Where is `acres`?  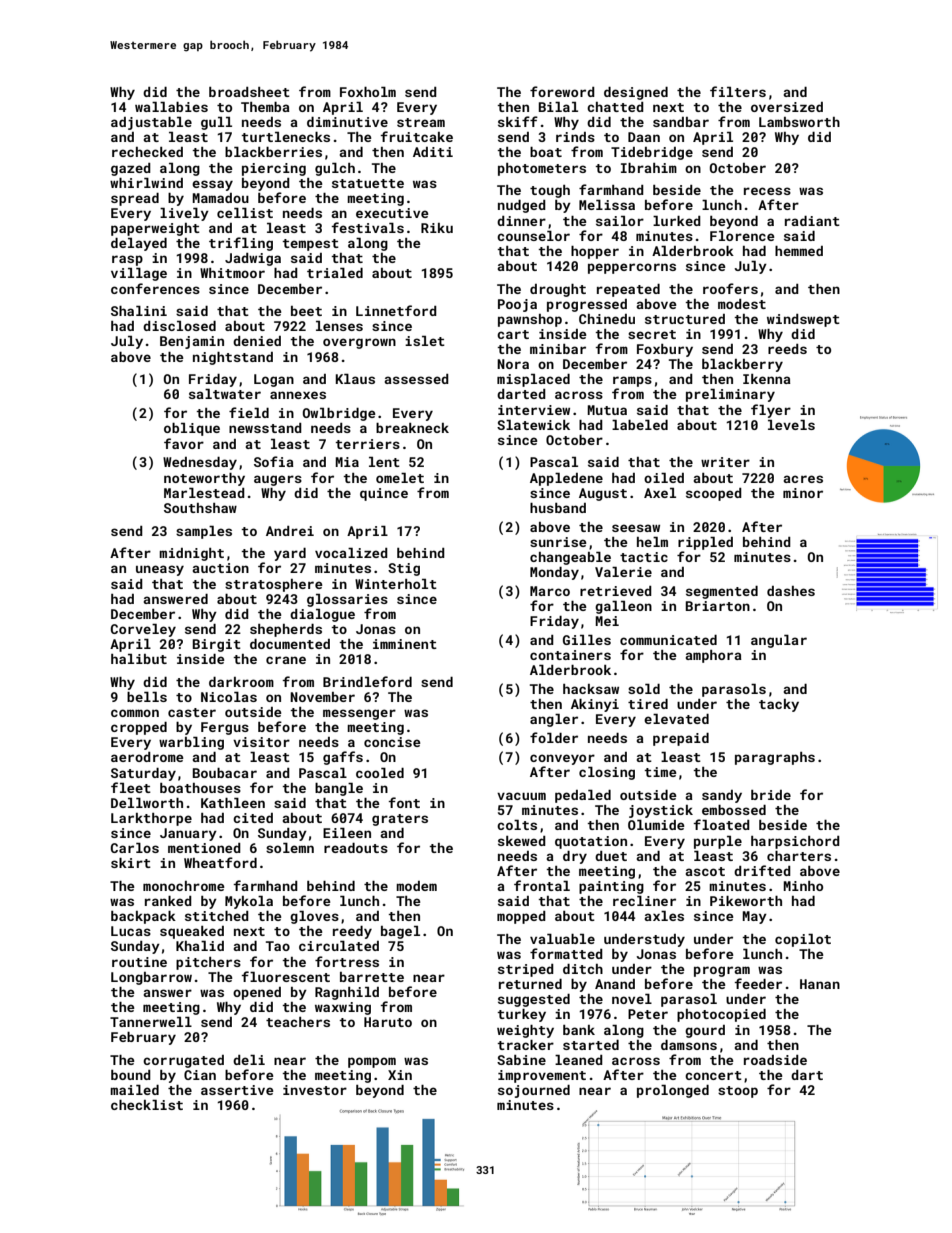 acres is located at coordinates (803, 479).
